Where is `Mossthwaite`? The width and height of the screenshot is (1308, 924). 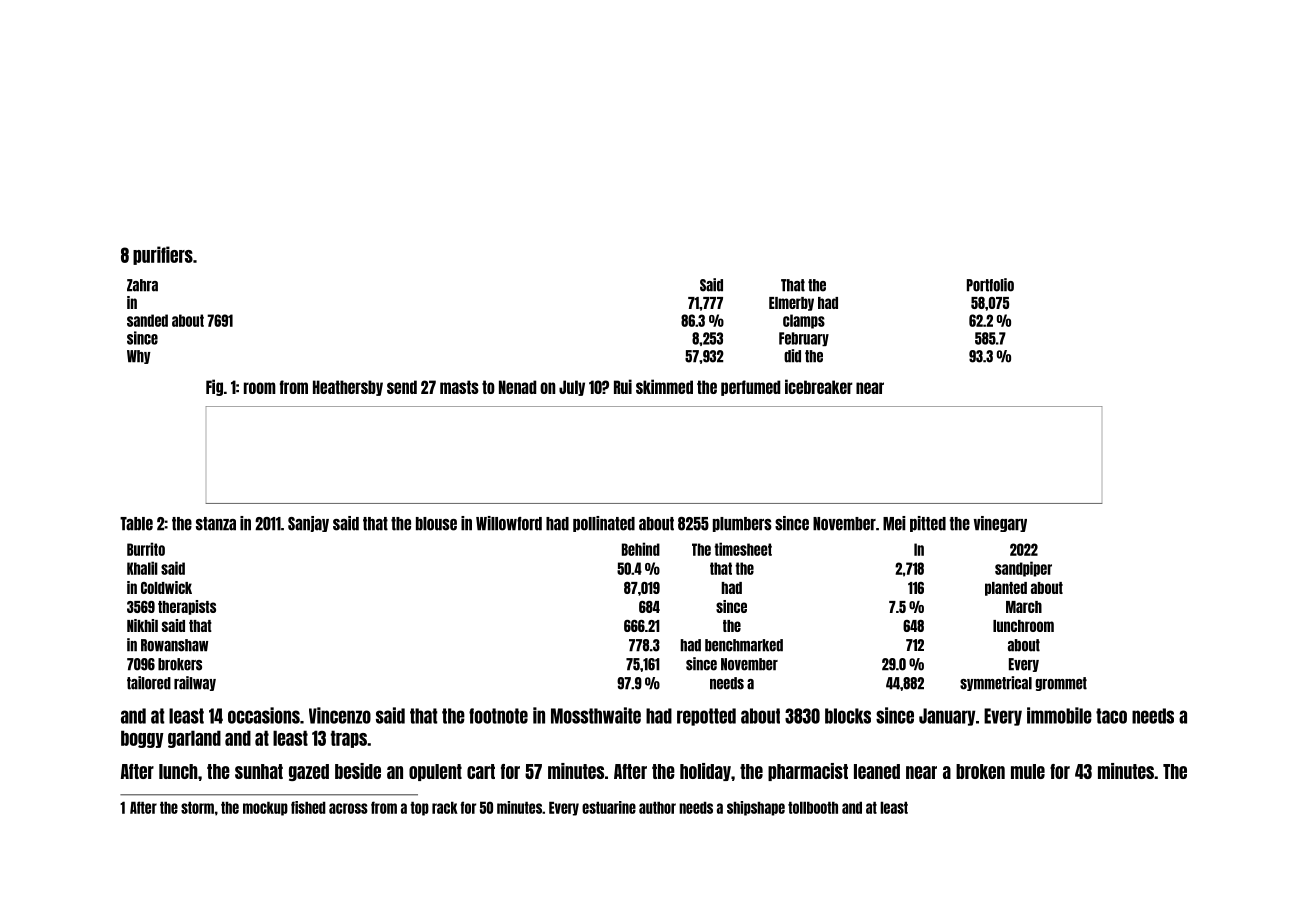
Mossthwaite is located at coordinates (596, 715).
